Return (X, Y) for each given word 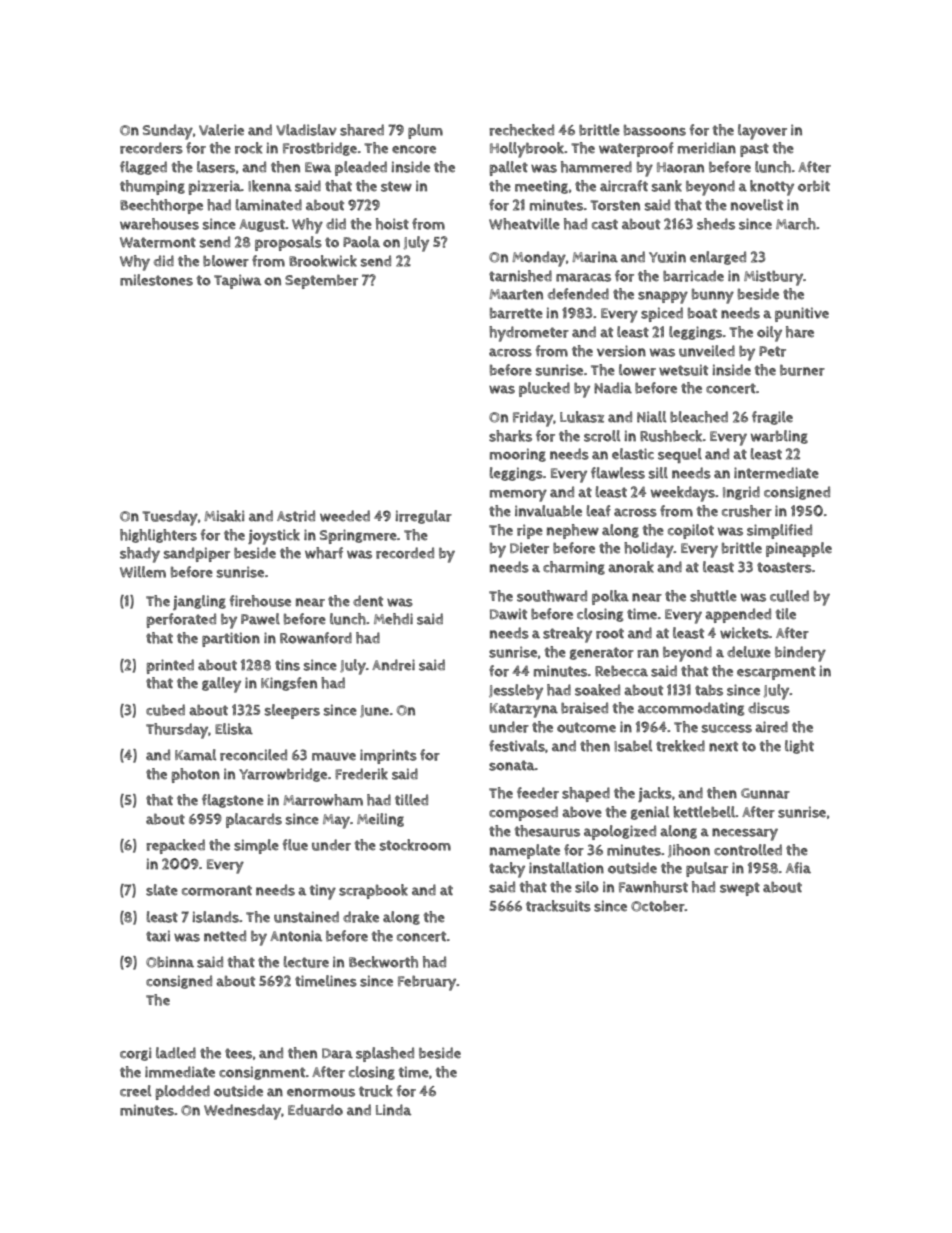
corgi (135, 1054)
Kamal (195, 755)
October (658, 906)
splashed (385, 1054)
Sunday (168, 132)
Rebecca (621, 671)
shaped (586, 794)
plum (425, 131)
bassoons (655, 130)
